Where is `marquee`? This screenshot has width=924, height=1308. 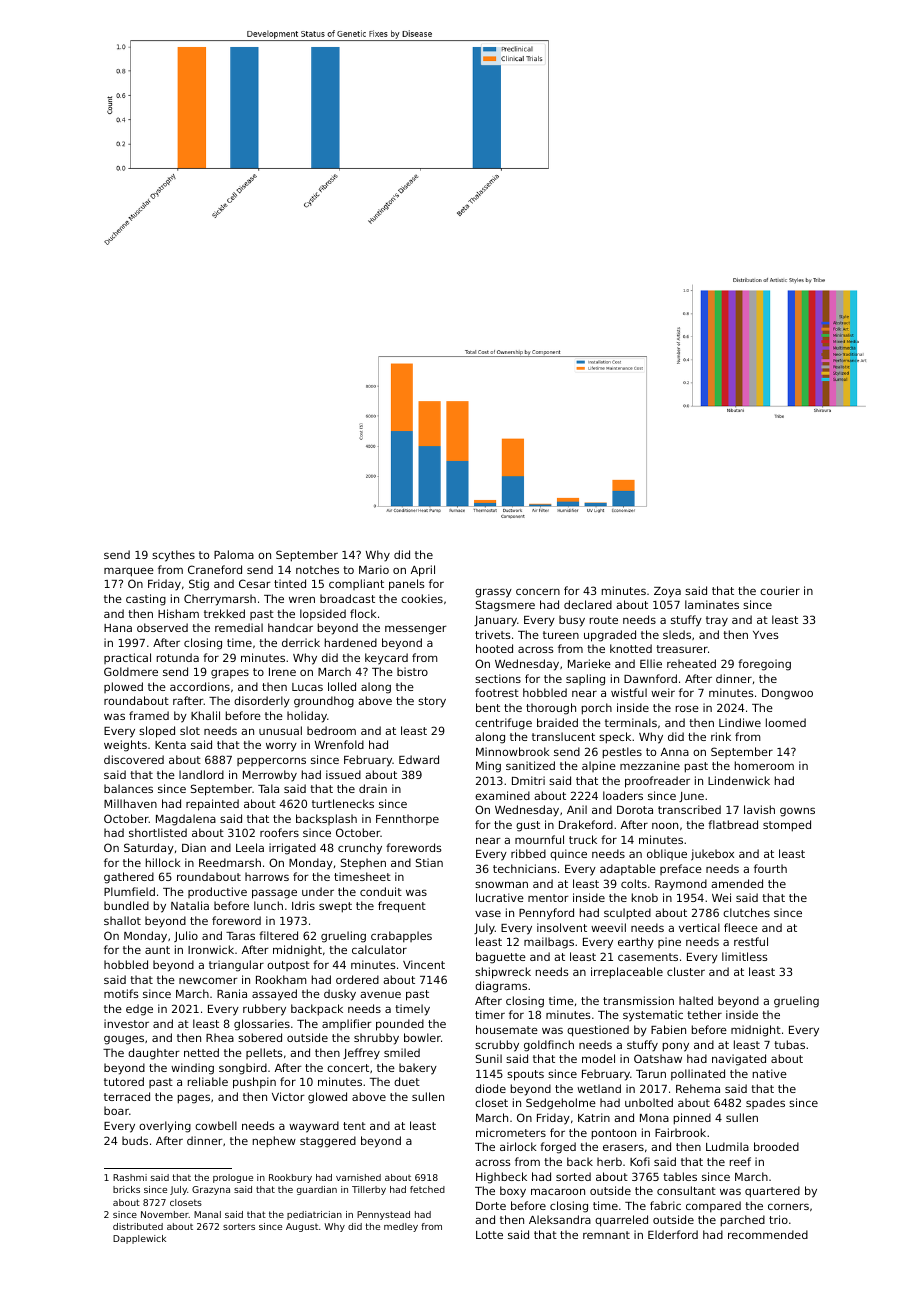
marquee is located at coordinates (129, 572).
